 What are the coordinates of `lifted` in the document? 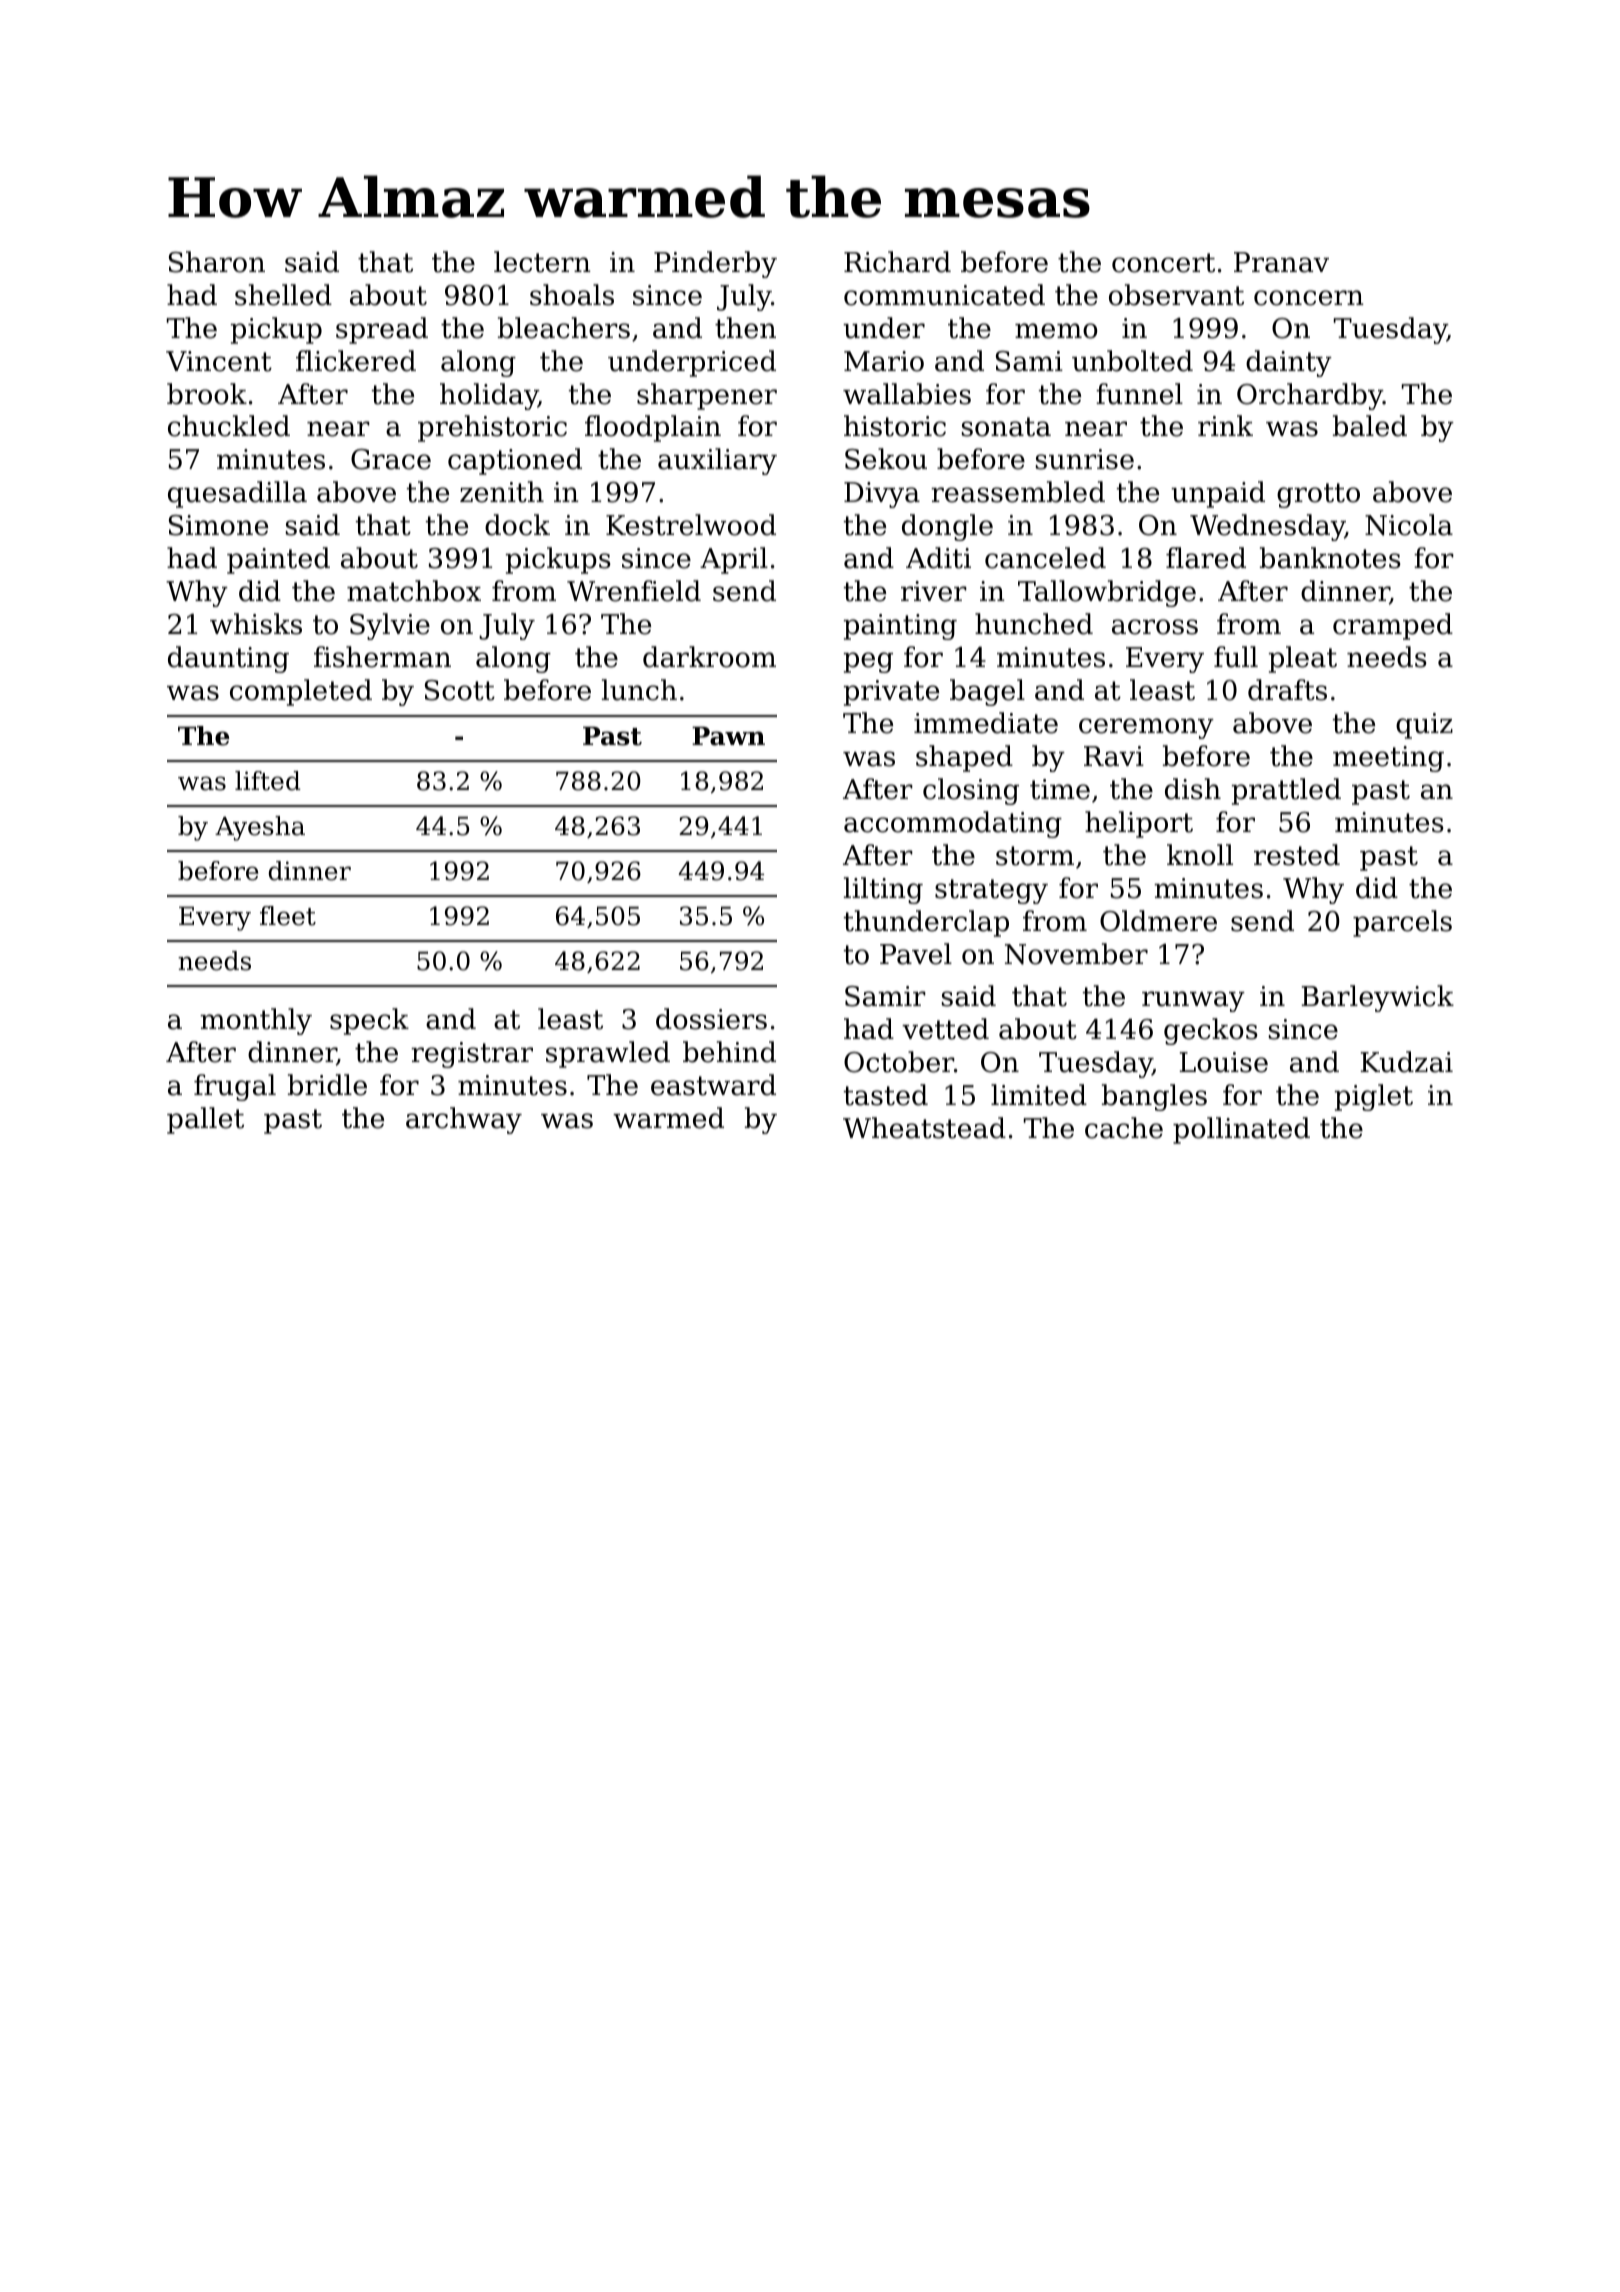 It's located at (268, 781).
